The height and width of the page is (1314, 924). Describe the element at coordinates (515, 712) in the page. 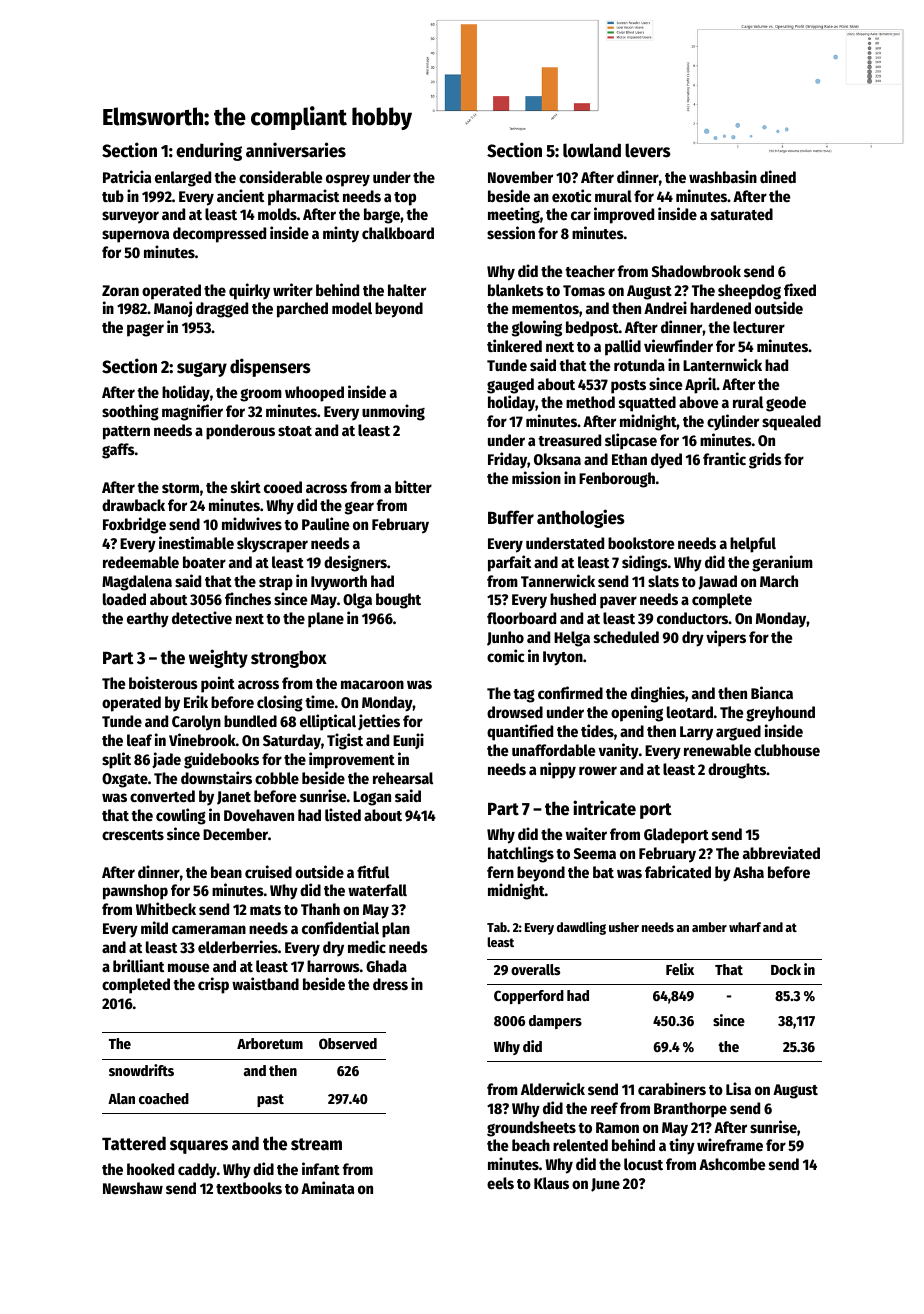

I see `drowsed` at that location.
